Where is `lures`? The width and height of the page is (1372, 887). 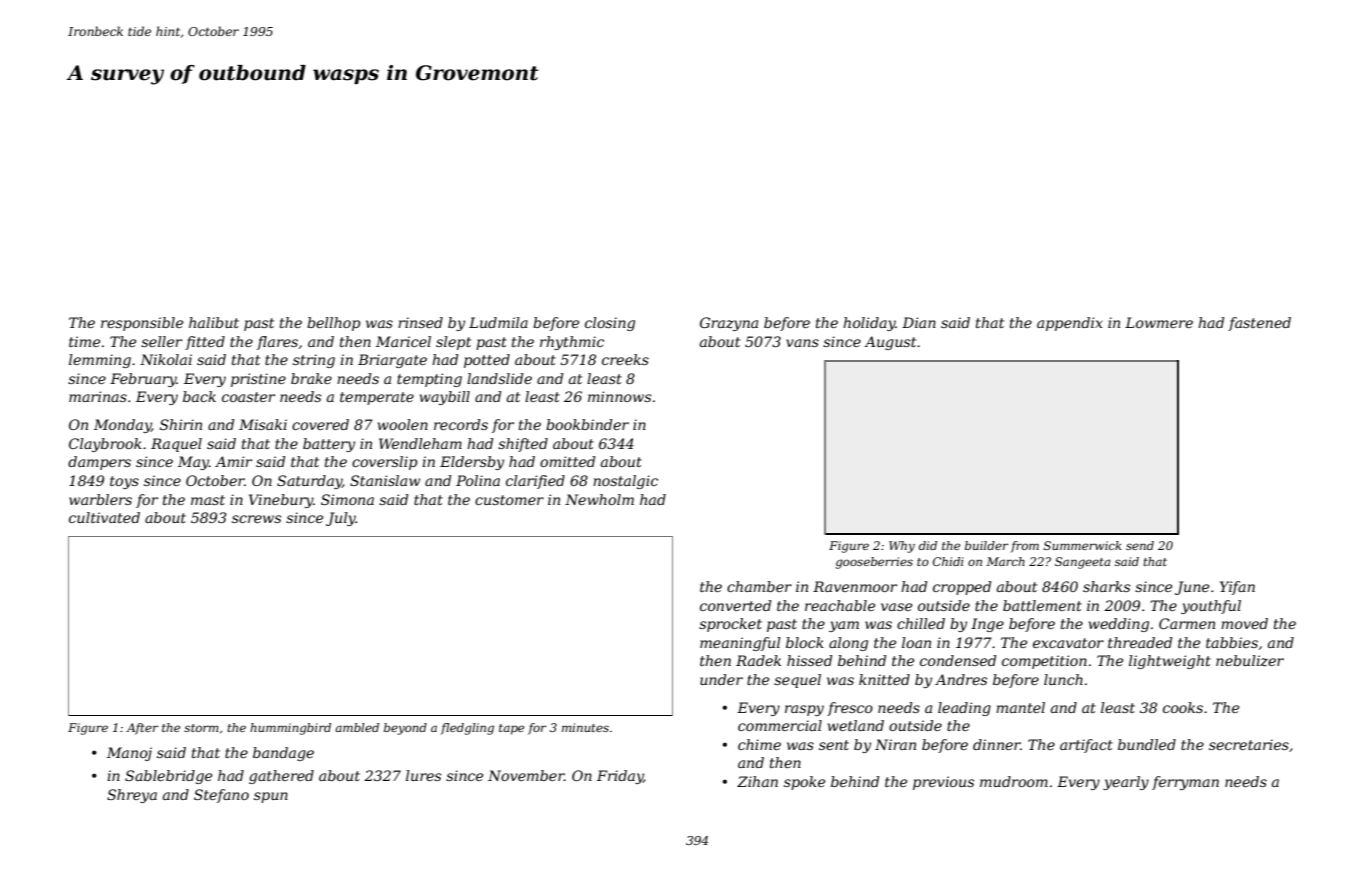
lures is located at coordinates (423, 775).
